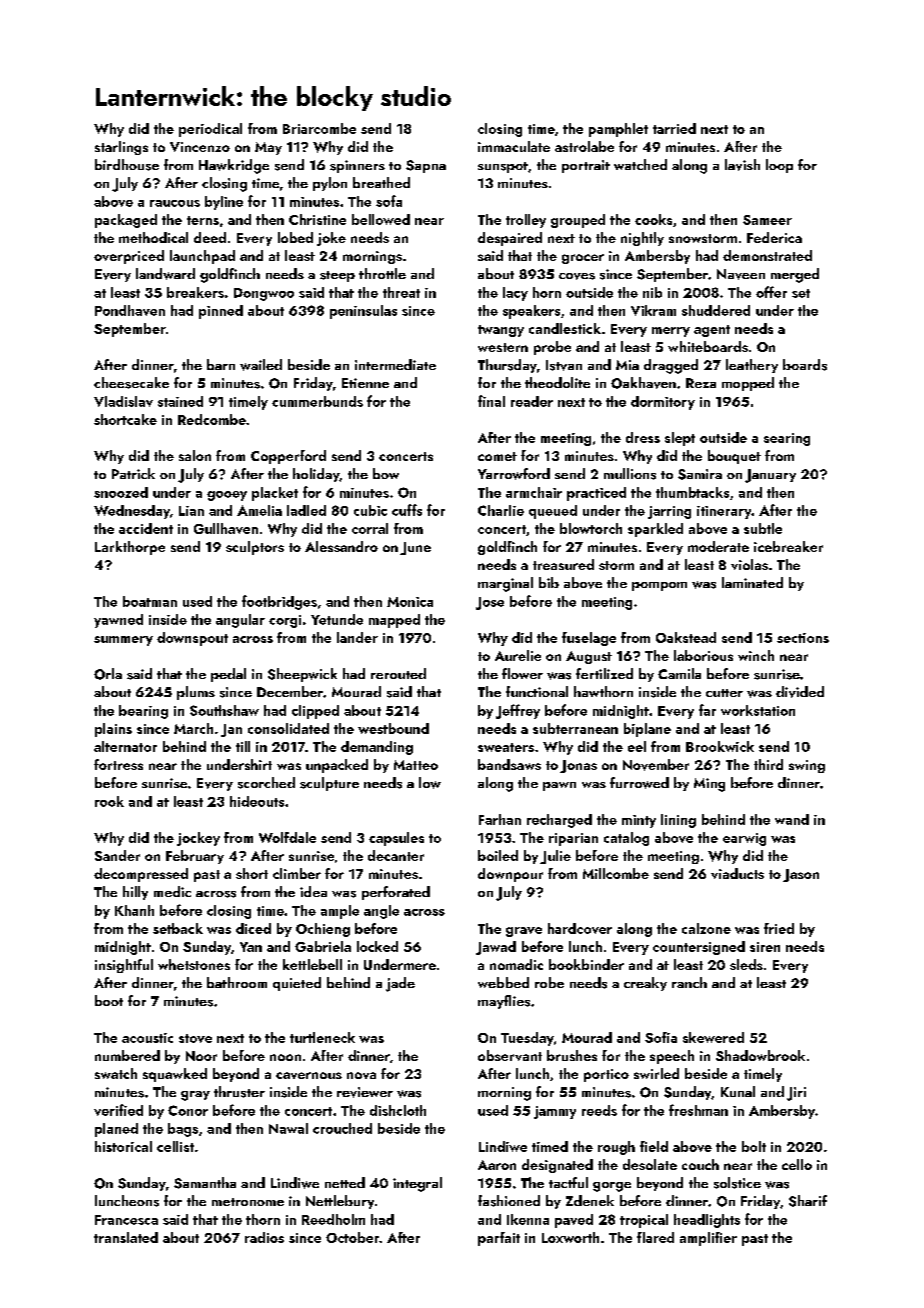  Describe the element at coordinates (553, 512) in the image. I see `queued` at that location.
